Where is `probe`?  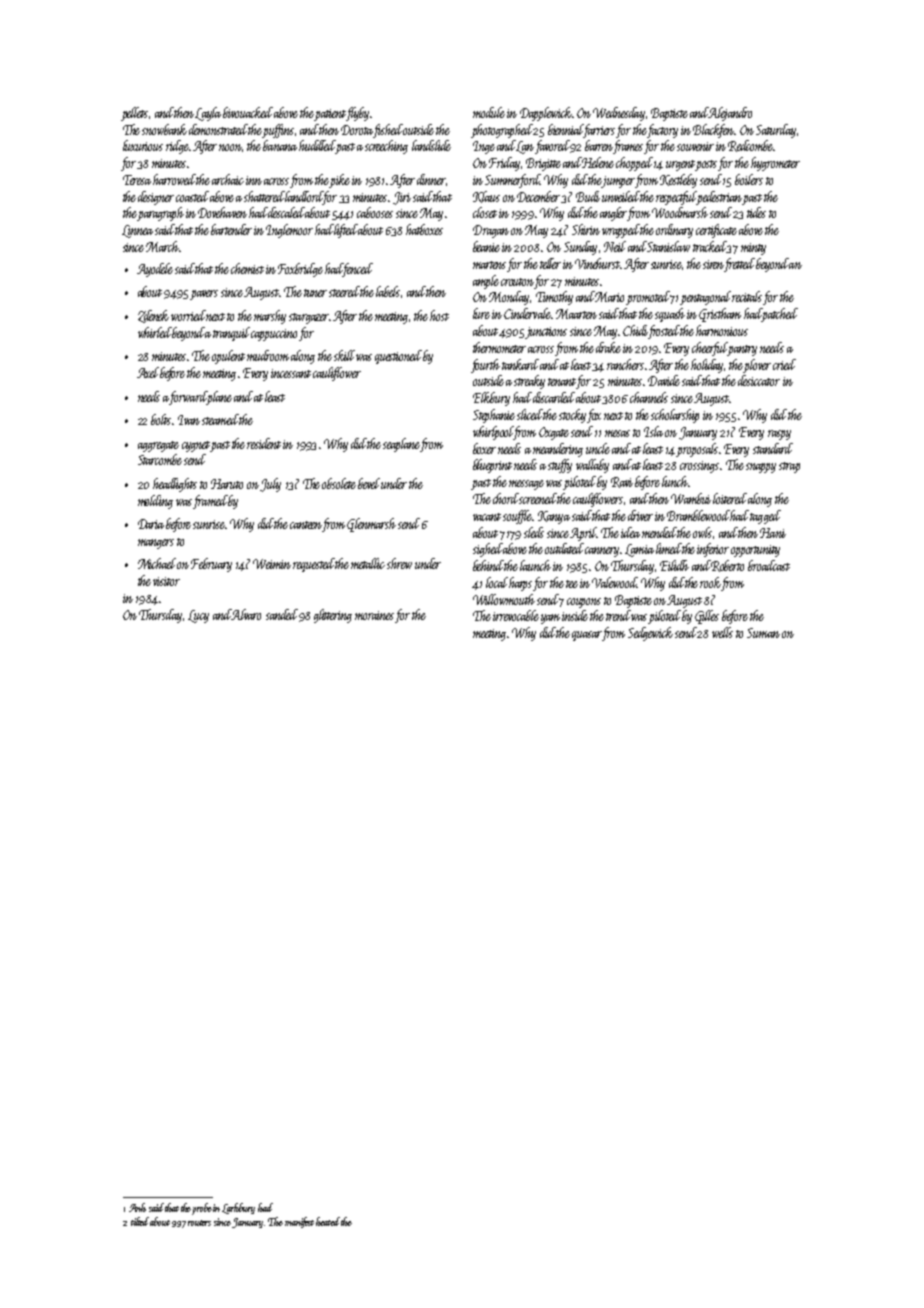 probe is located at coordinates (202, 1209).
